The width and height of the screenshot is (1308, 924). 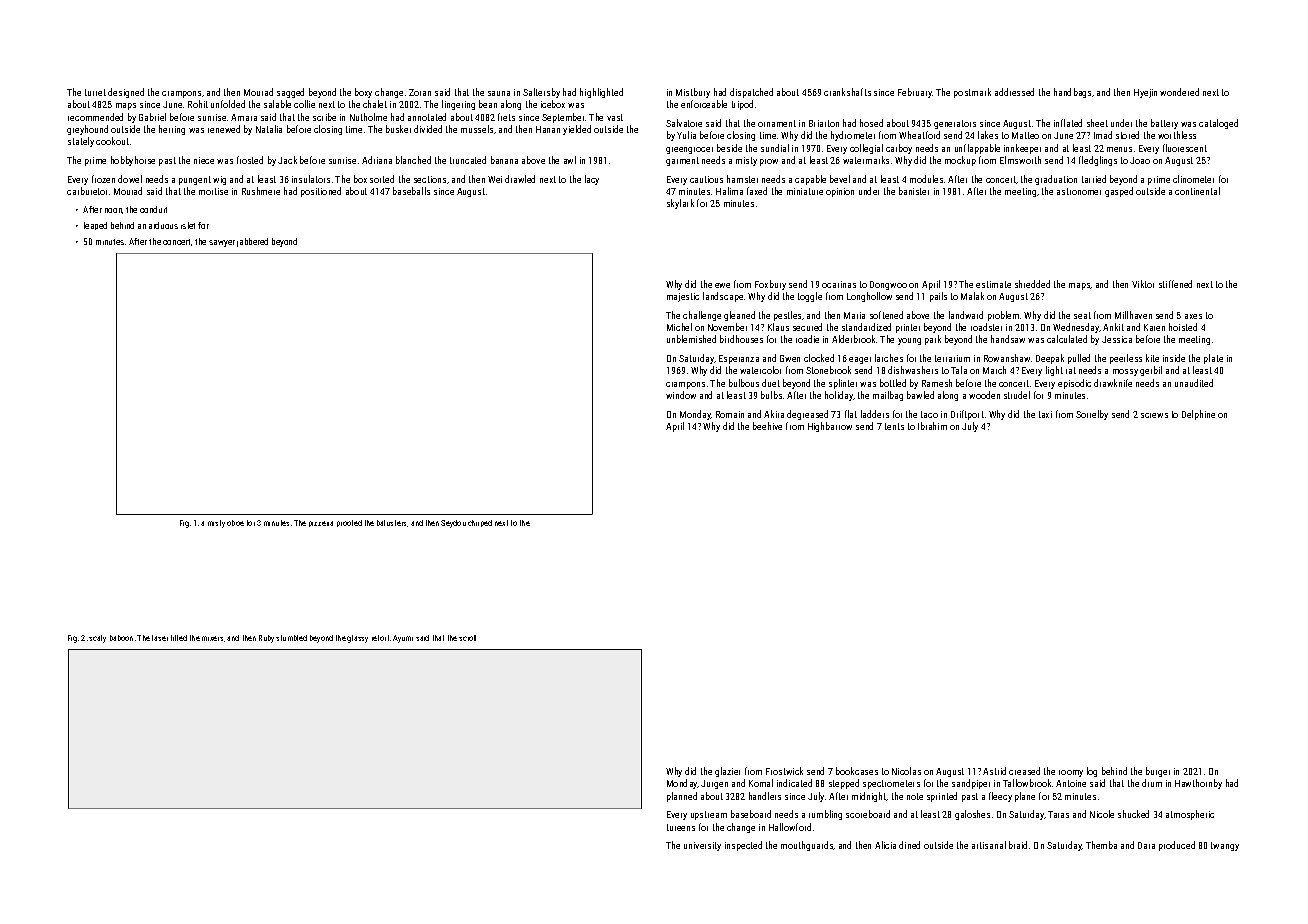 I want to click on recommended, so click(x=95, y=117).
